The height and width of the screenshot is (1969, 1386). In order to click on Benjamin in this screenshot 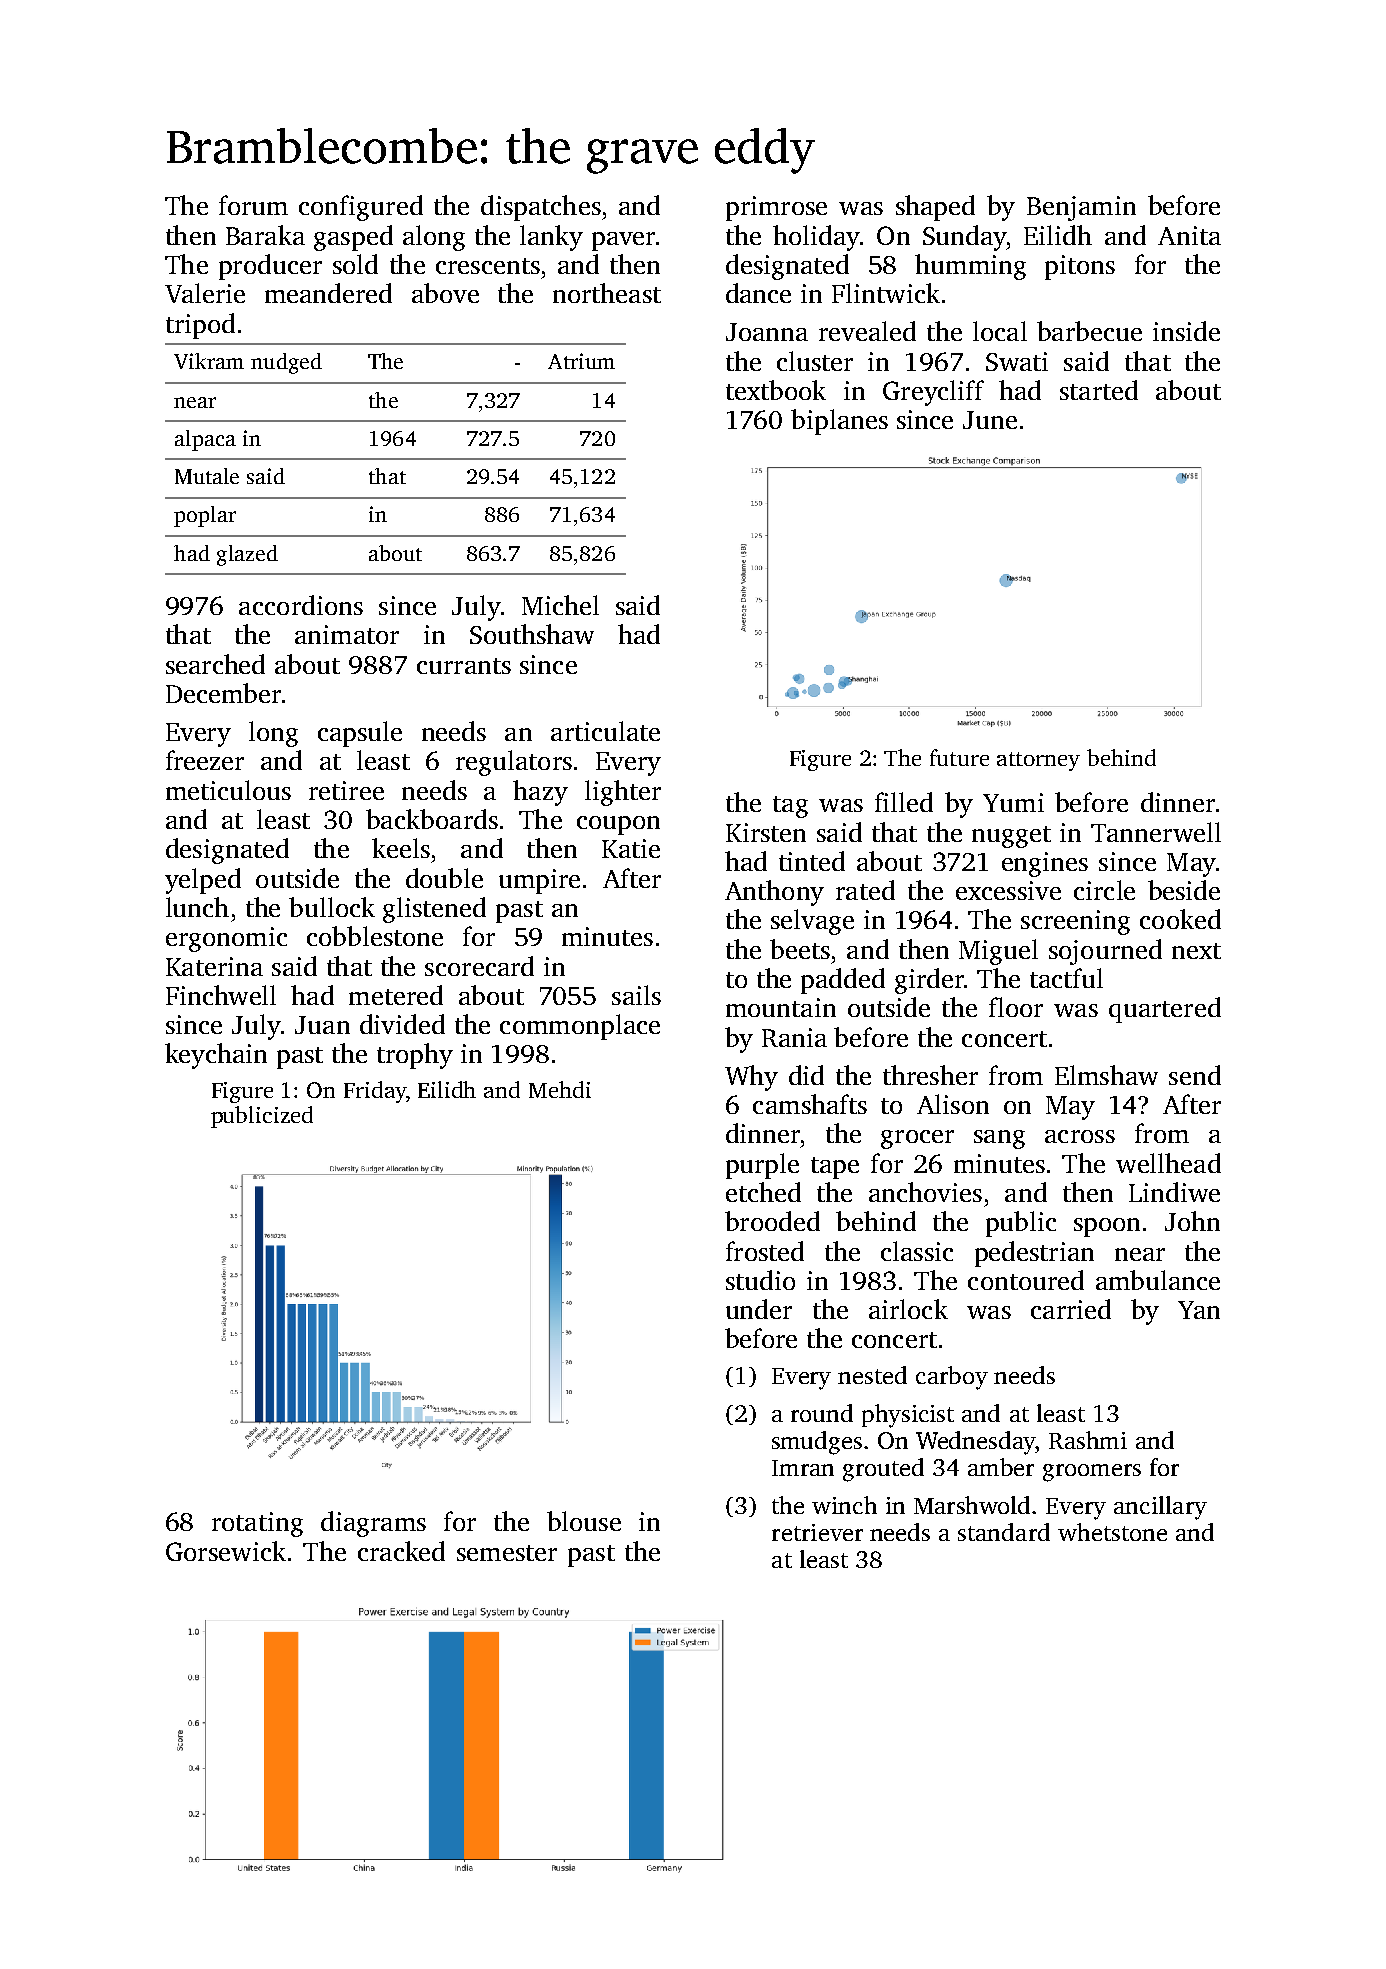, I will do `click(1081, 208)`.
